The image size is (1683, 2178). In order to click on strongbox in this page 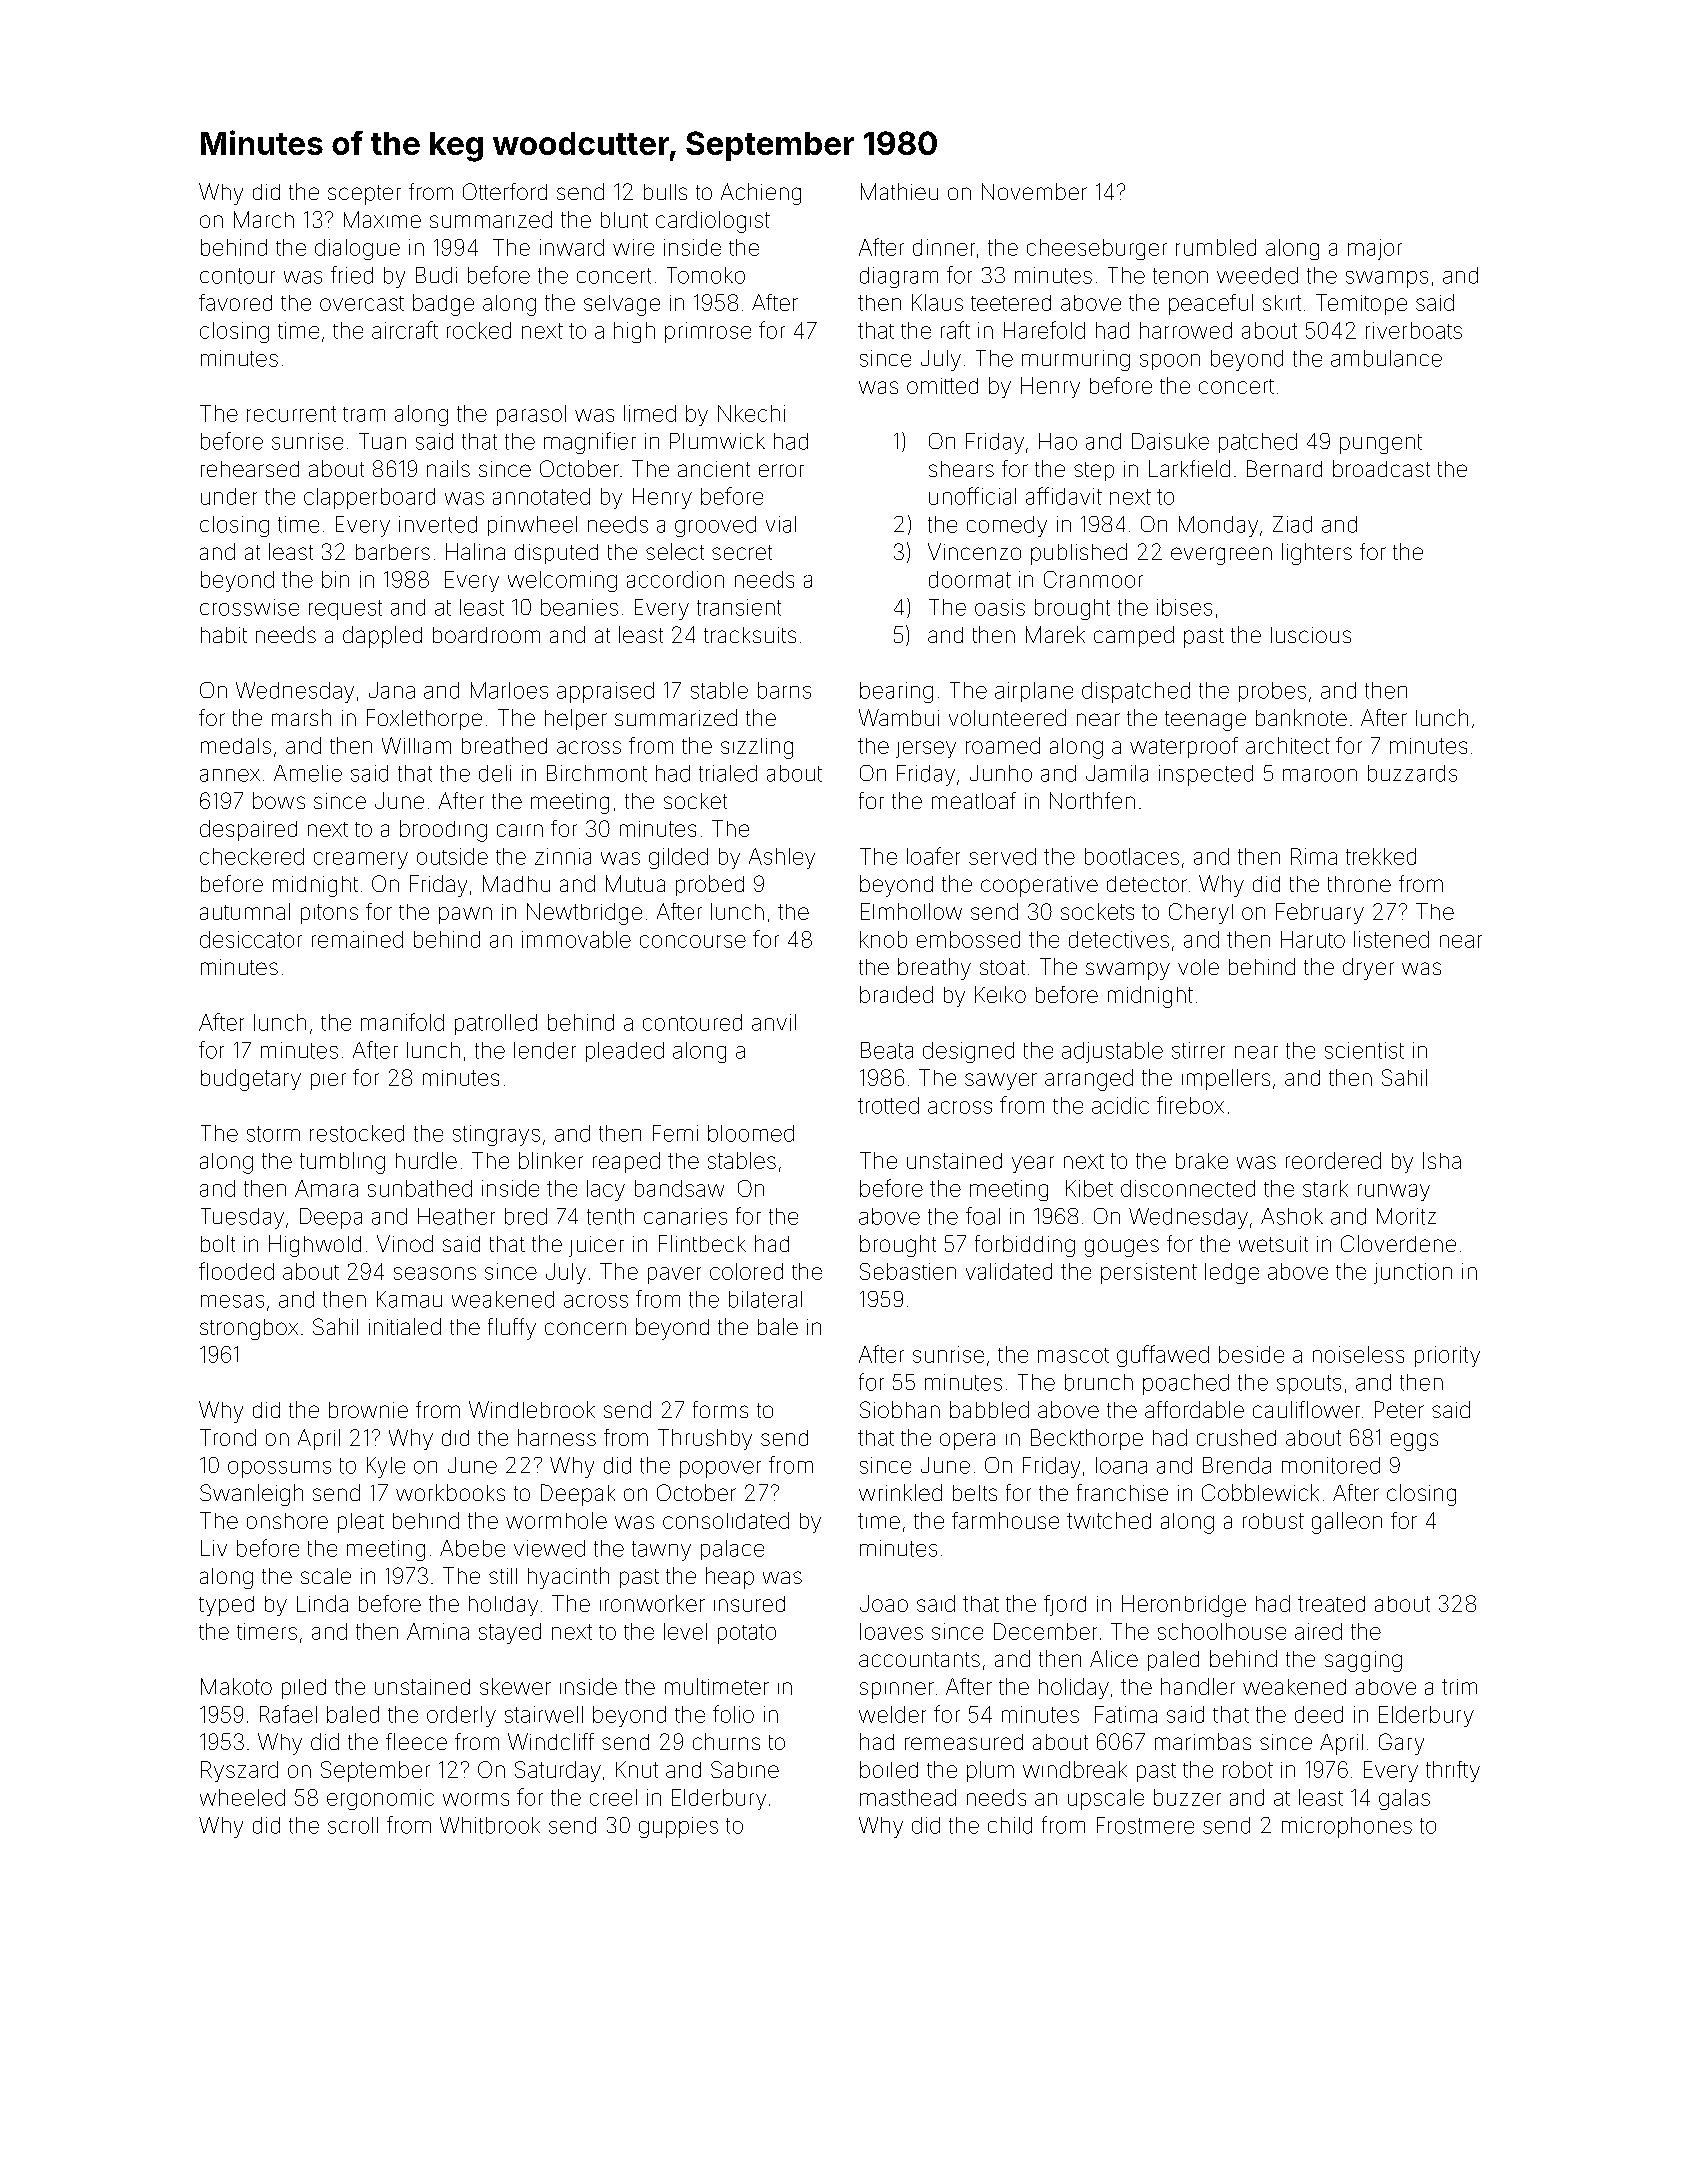, I will do `click(249, 1329)`.
